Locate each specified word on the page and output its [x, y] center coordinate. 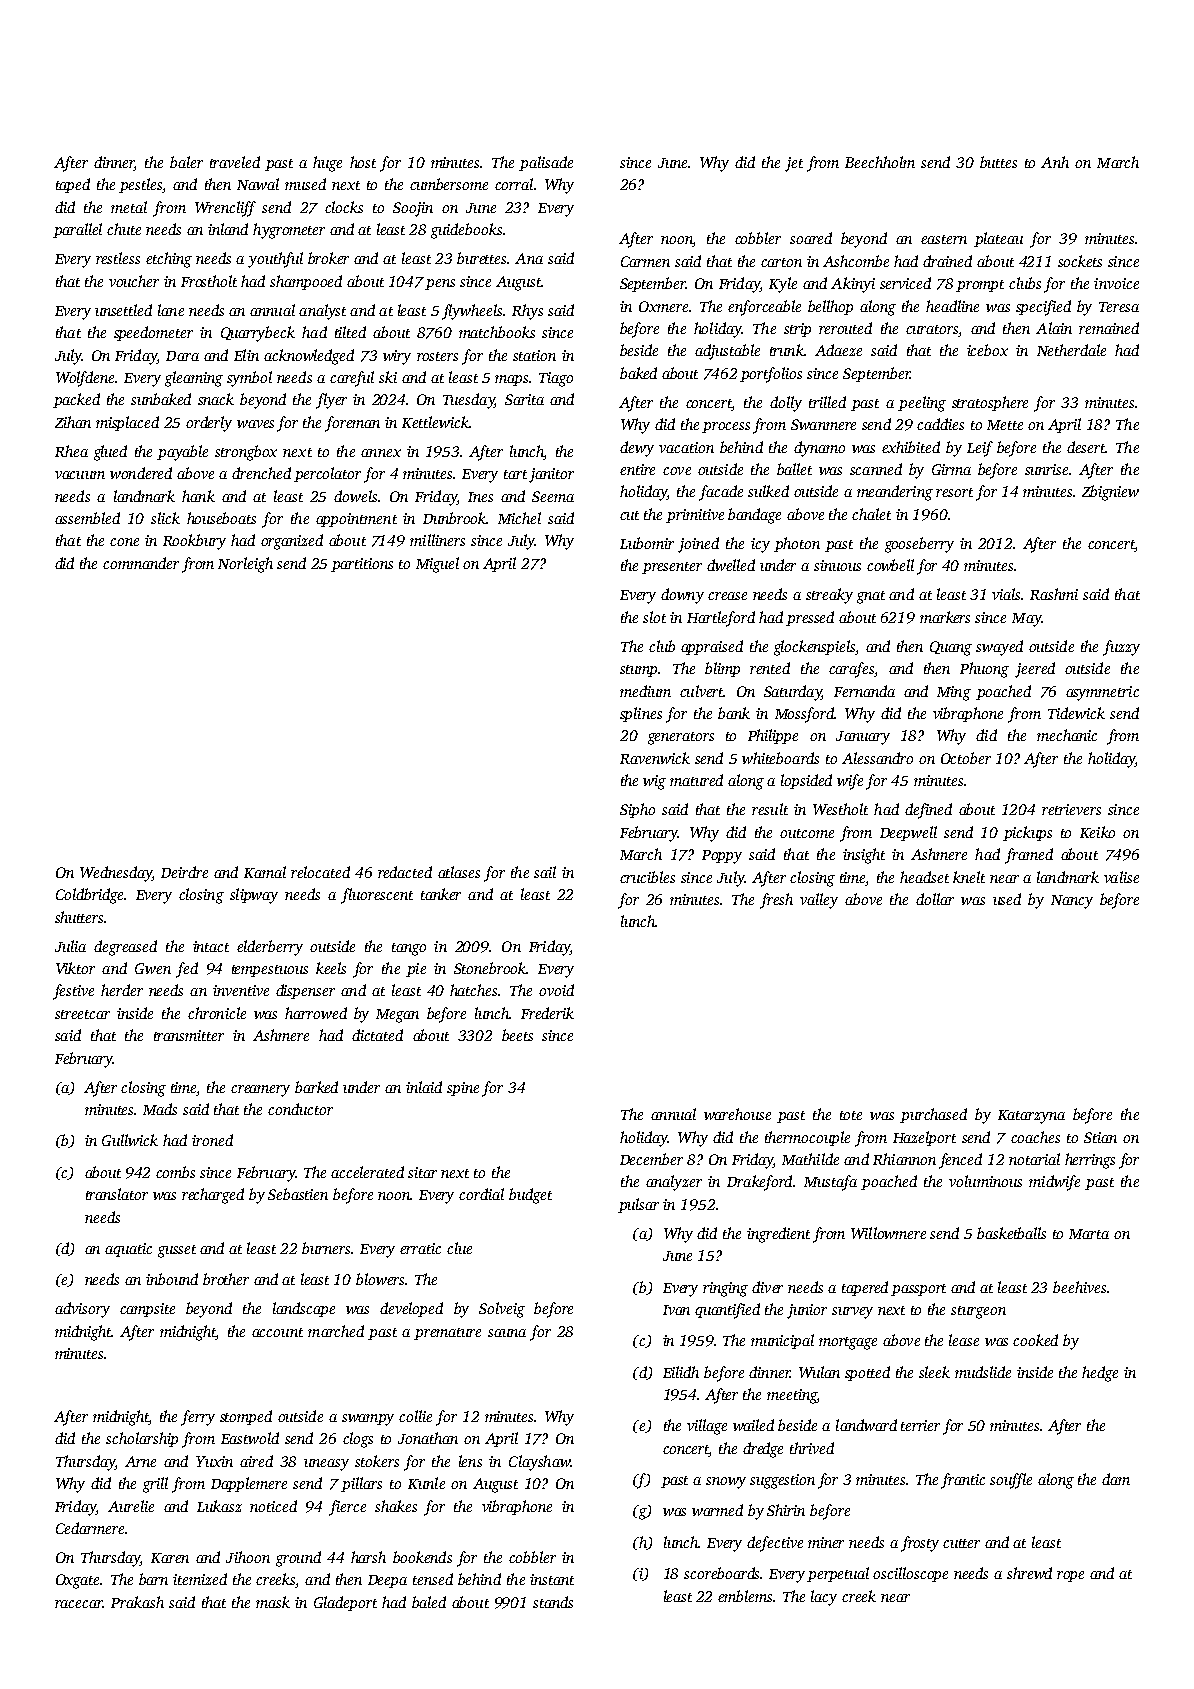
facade [721, 493]
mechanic [1067, 735]
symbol [249, 379]
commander [141, 563]
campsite [147, 1310]
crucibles [647, 877]
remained [1109, 328]
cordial [481, 1194]
